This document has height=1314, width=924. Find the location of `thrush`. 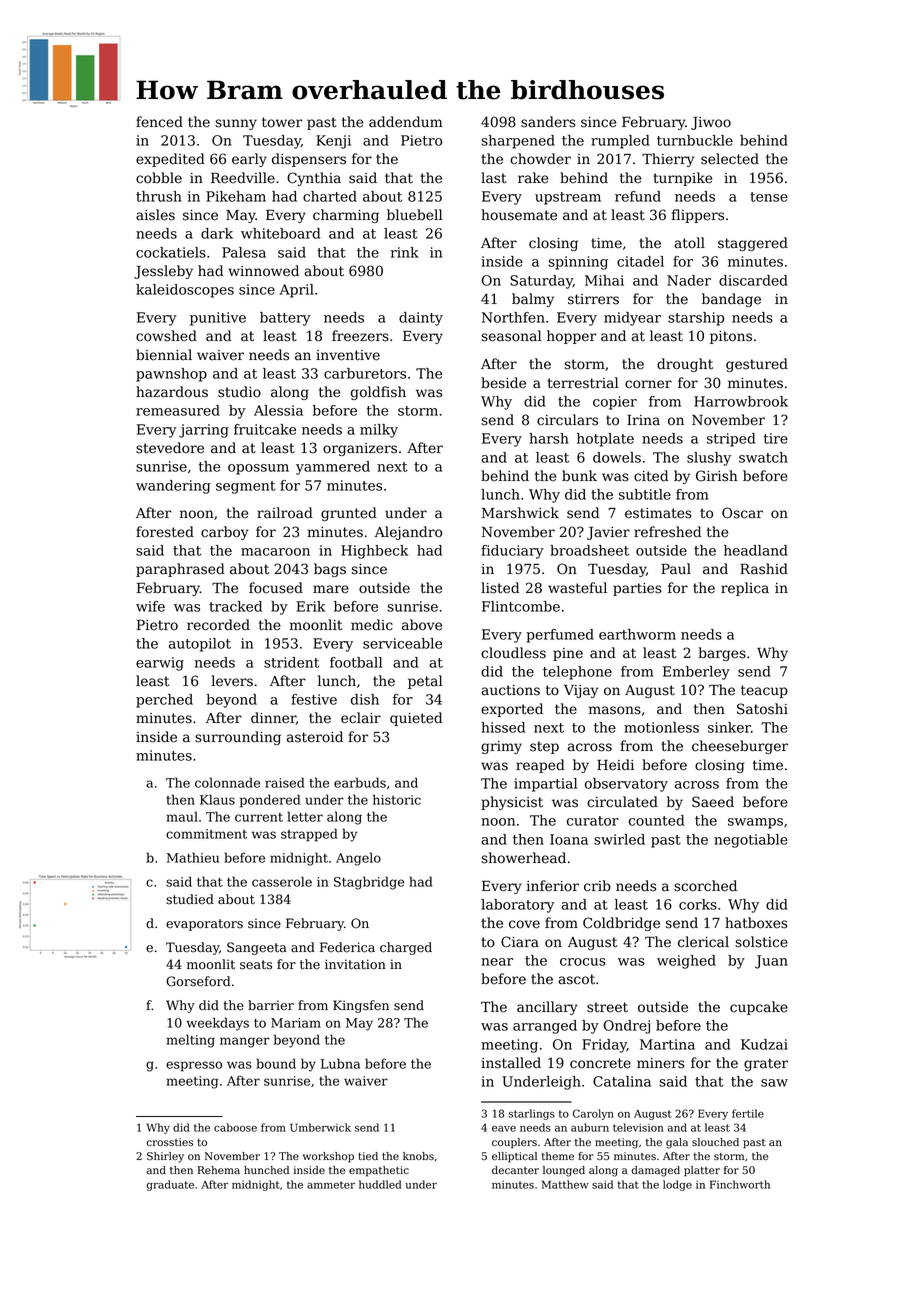

thrush is located at coordinates (159, 196).
